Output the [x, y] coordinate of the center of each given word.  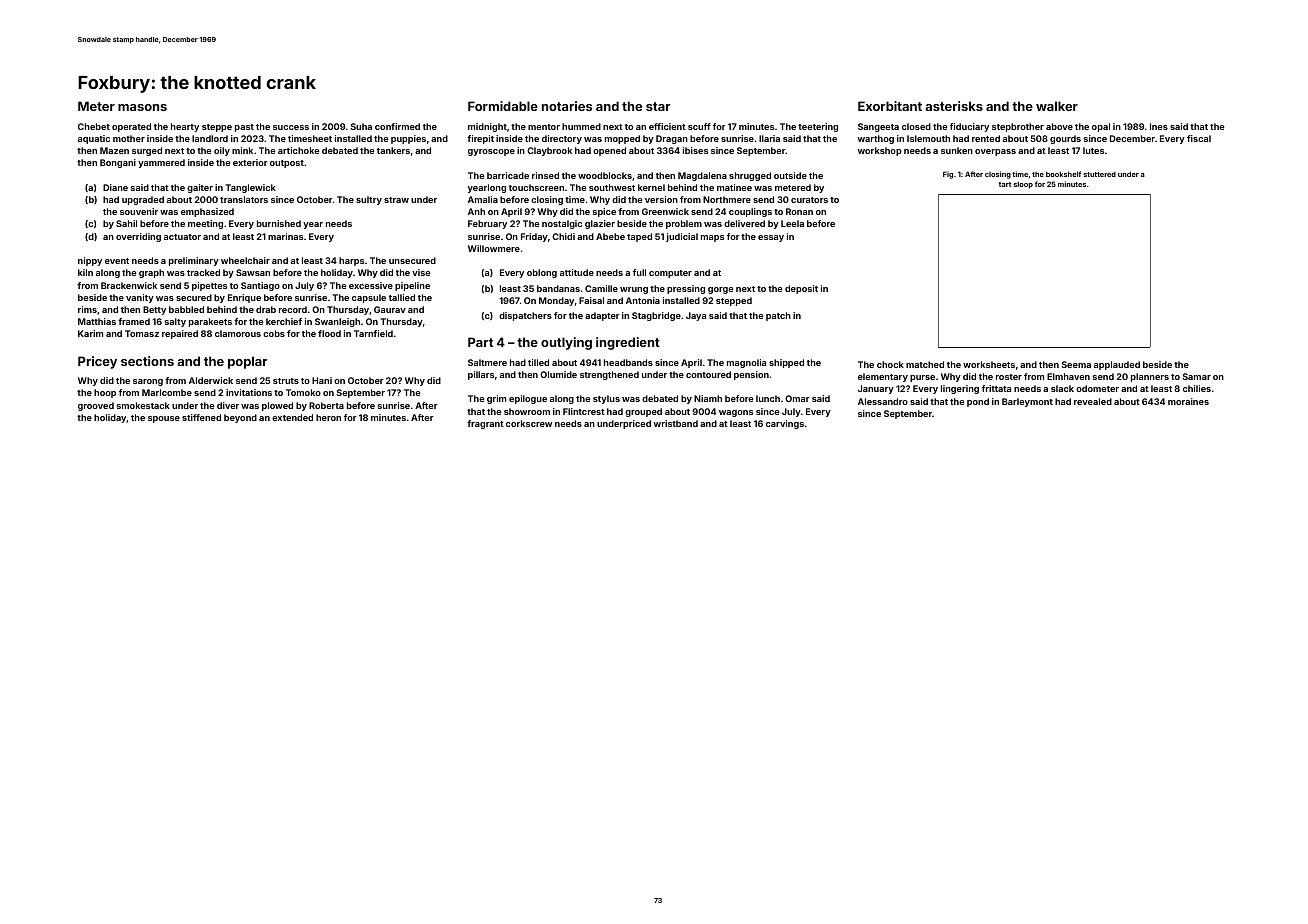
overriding [138, 237]
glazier [600, 224]
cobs [274, 333]
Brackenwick [129, 285]
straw [396, 200]
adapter [602, 316]
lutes [1093, 150]
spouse [164, 419]
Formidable [503, 106]
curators [809, 200]
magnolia [746, 363]
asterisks [954, 106]
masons [142, 107]
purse [922, 378]
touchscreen [536, 187]
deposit [801, 289]
